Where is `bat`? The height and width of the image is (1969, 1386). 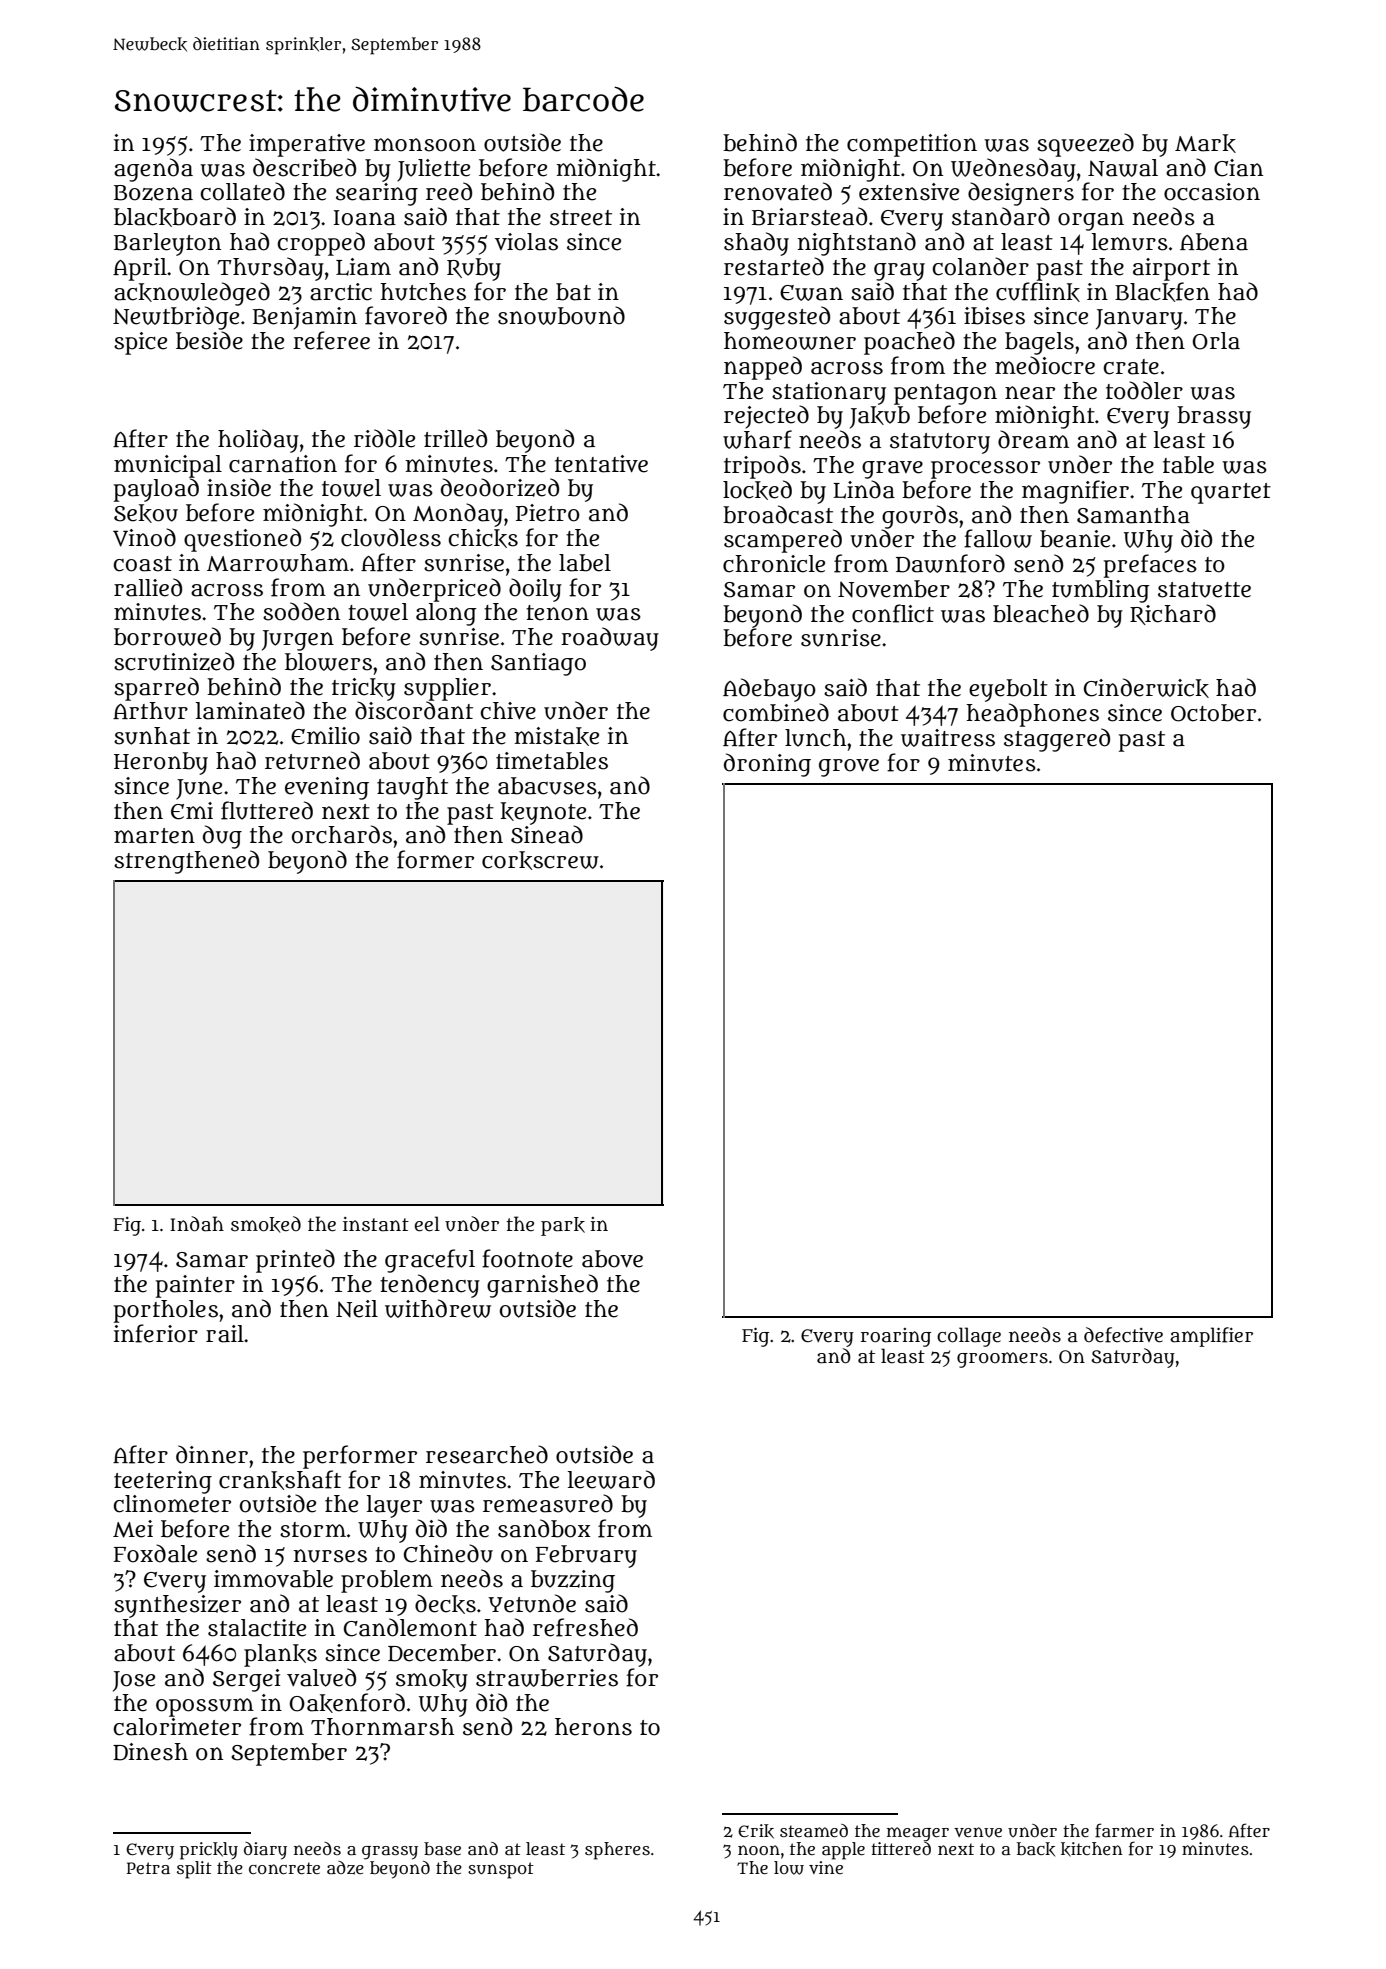 bat is located at coordinates (573, 292).
